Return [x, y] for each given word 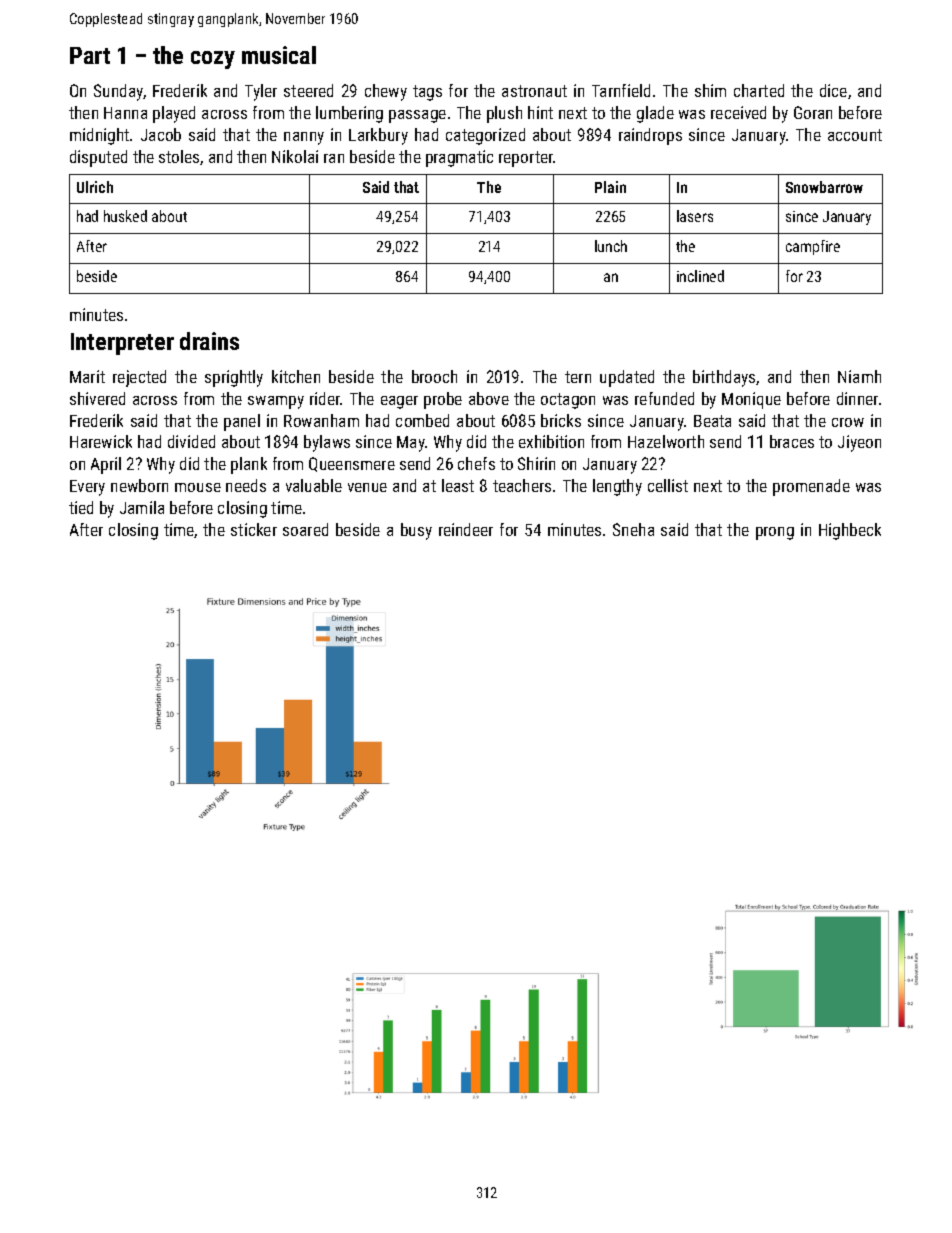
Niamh [859, 376]
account [855, 135]
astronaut [534, 91]
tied [81, 507]
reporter [526, 159]
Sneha [633, 529]
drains [209, 341]
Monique [751, 400]
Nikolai [295, 156]
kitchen [296, 376]
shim [710, 90]
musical [279, 55]
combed [422, 420]
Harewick [101, 441]
